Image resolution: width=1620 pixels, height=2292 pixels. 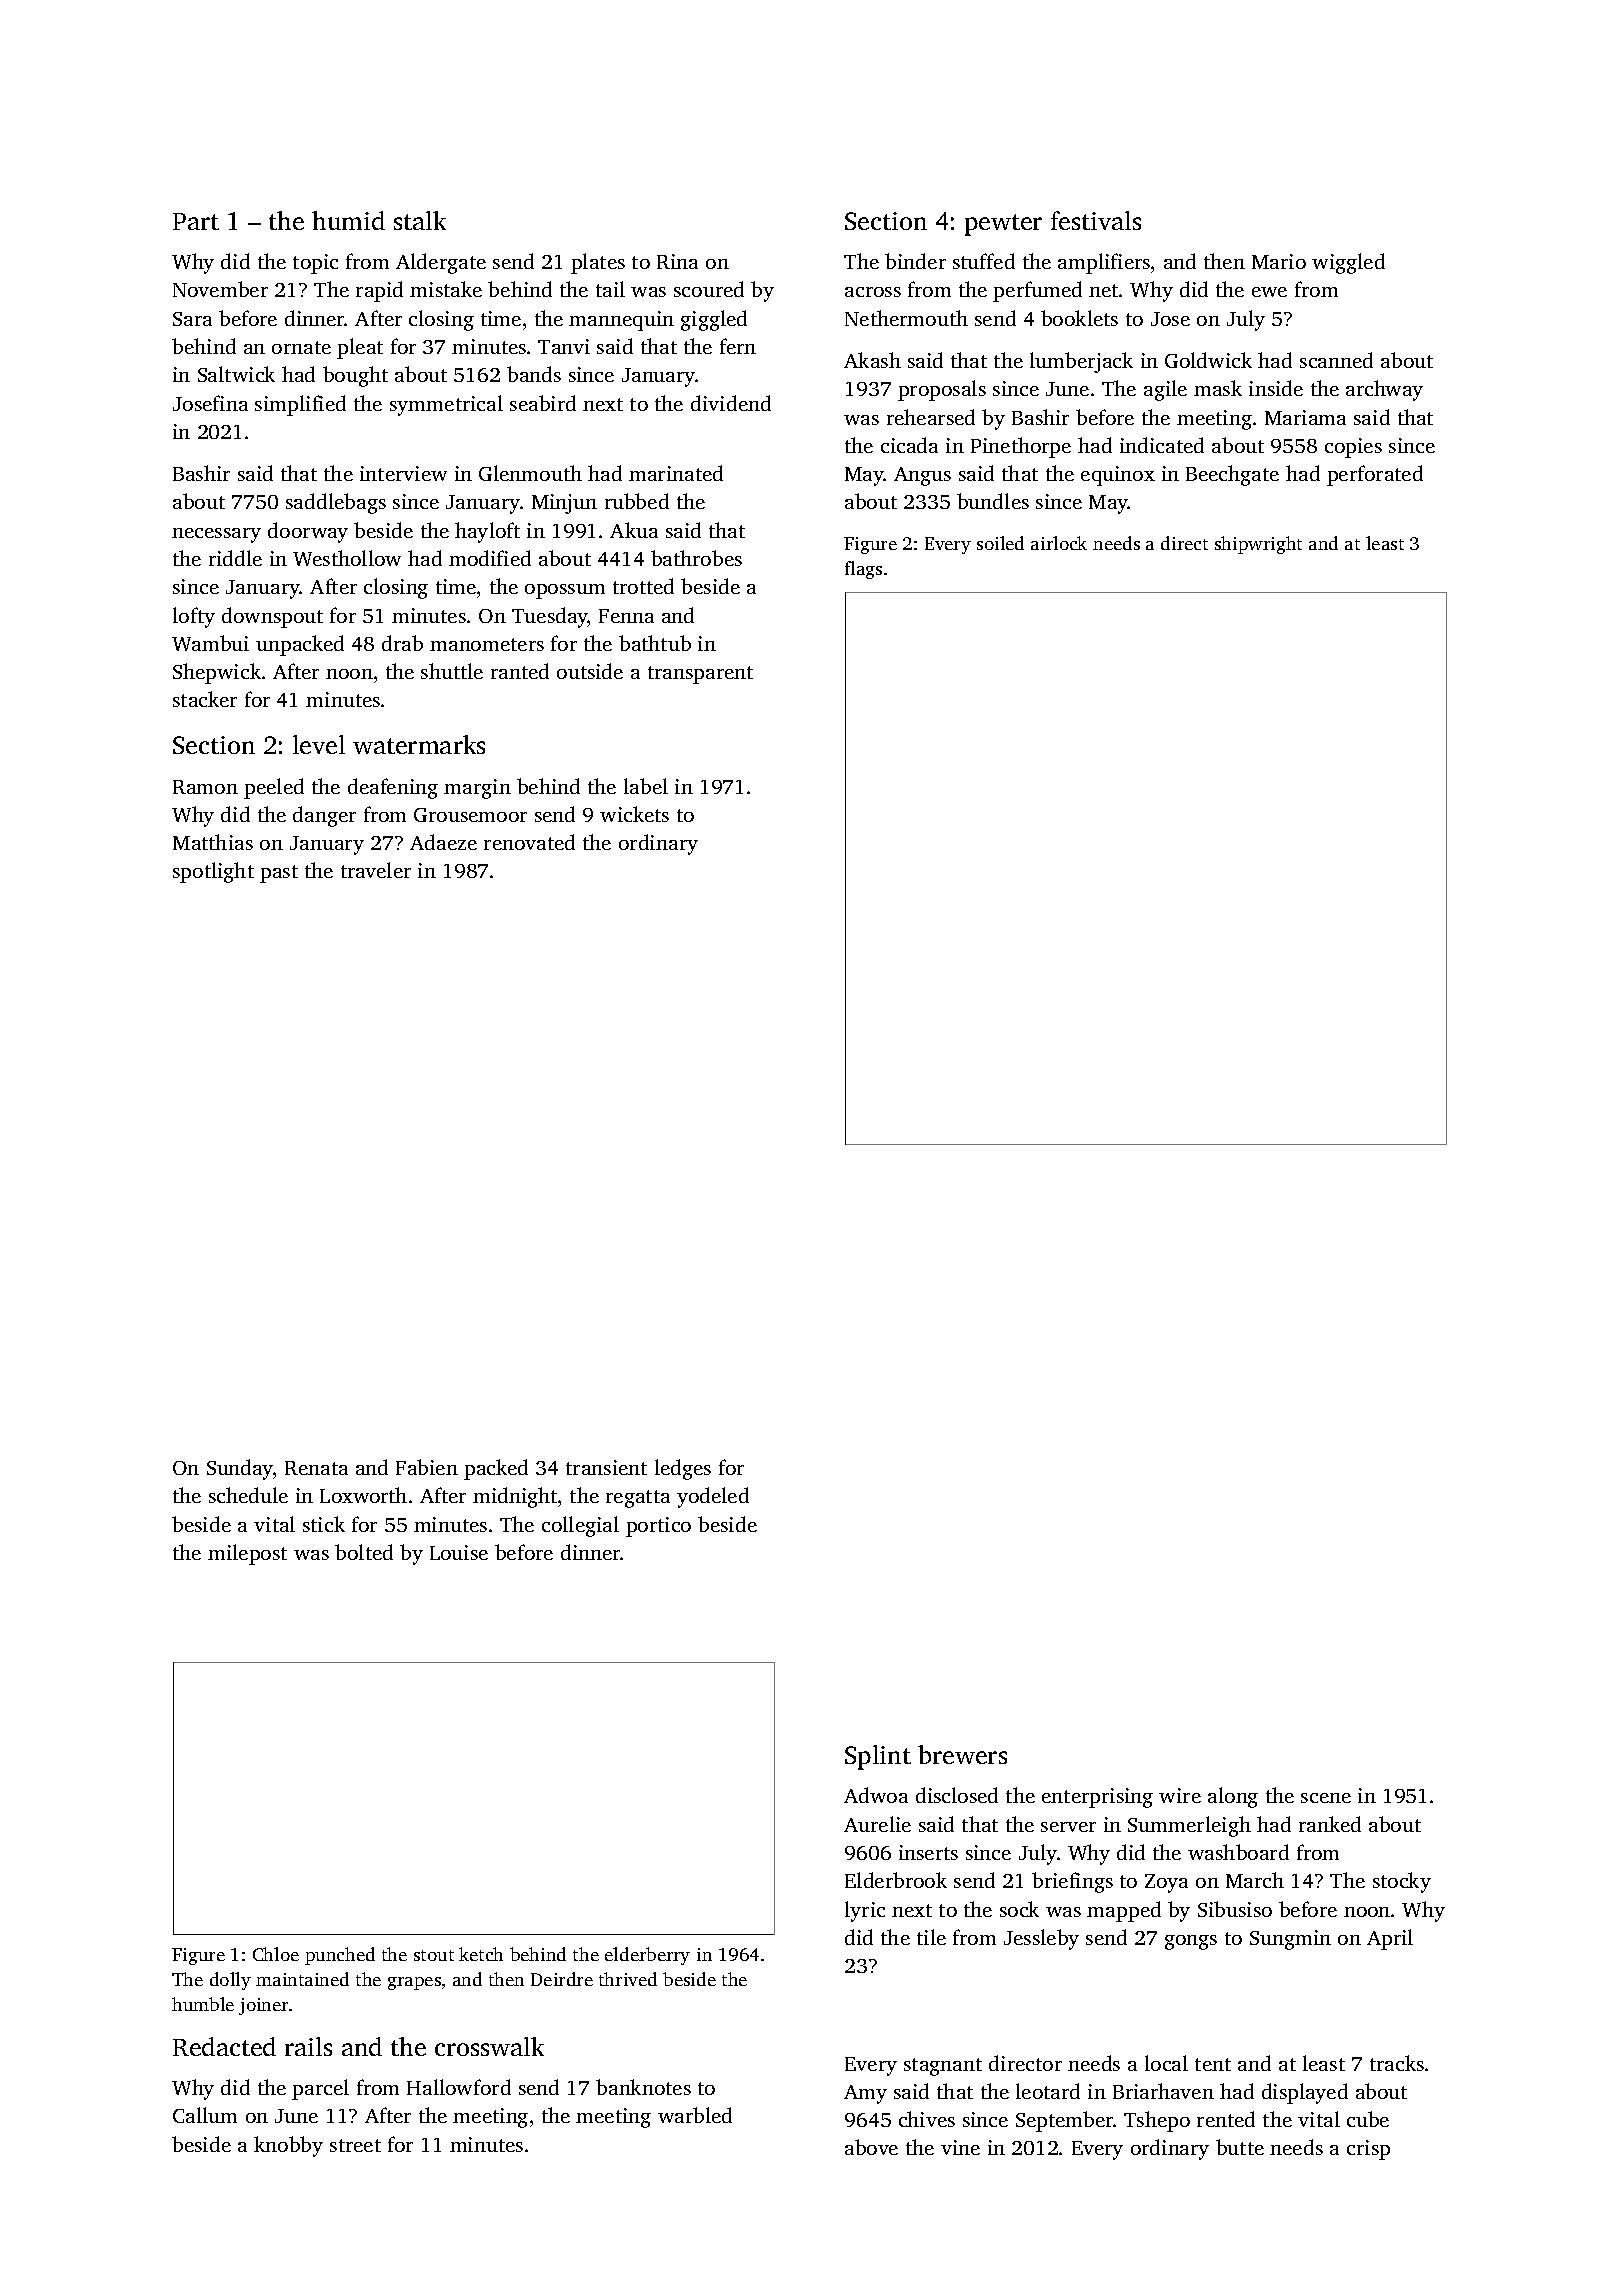 I want to click on ranked, so click(x=1330, y=1824).
